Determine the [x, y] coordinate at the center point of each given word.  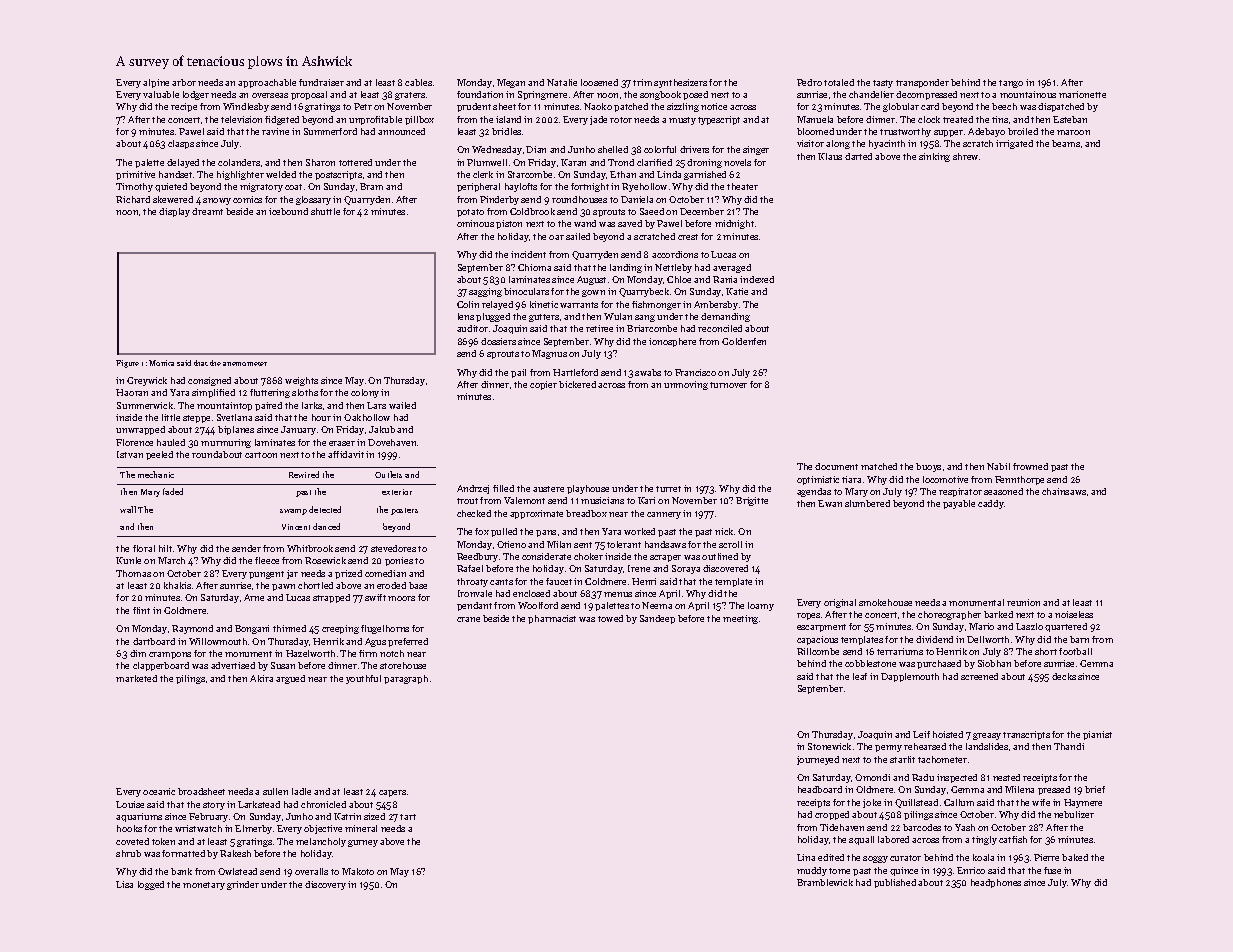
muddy [812, 871]
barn [1079, 639]
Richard [133, 199]
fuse [1052, 870]
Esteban [1070, 119]
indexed [757, 279]
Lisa [124, 884]
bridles [506, 131]
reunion [1023, 602]
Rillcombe [818, 651]
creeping [340, 629]
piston [509, 224]
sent [583, 545]
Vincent [296, 527]
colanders [239, 162]
